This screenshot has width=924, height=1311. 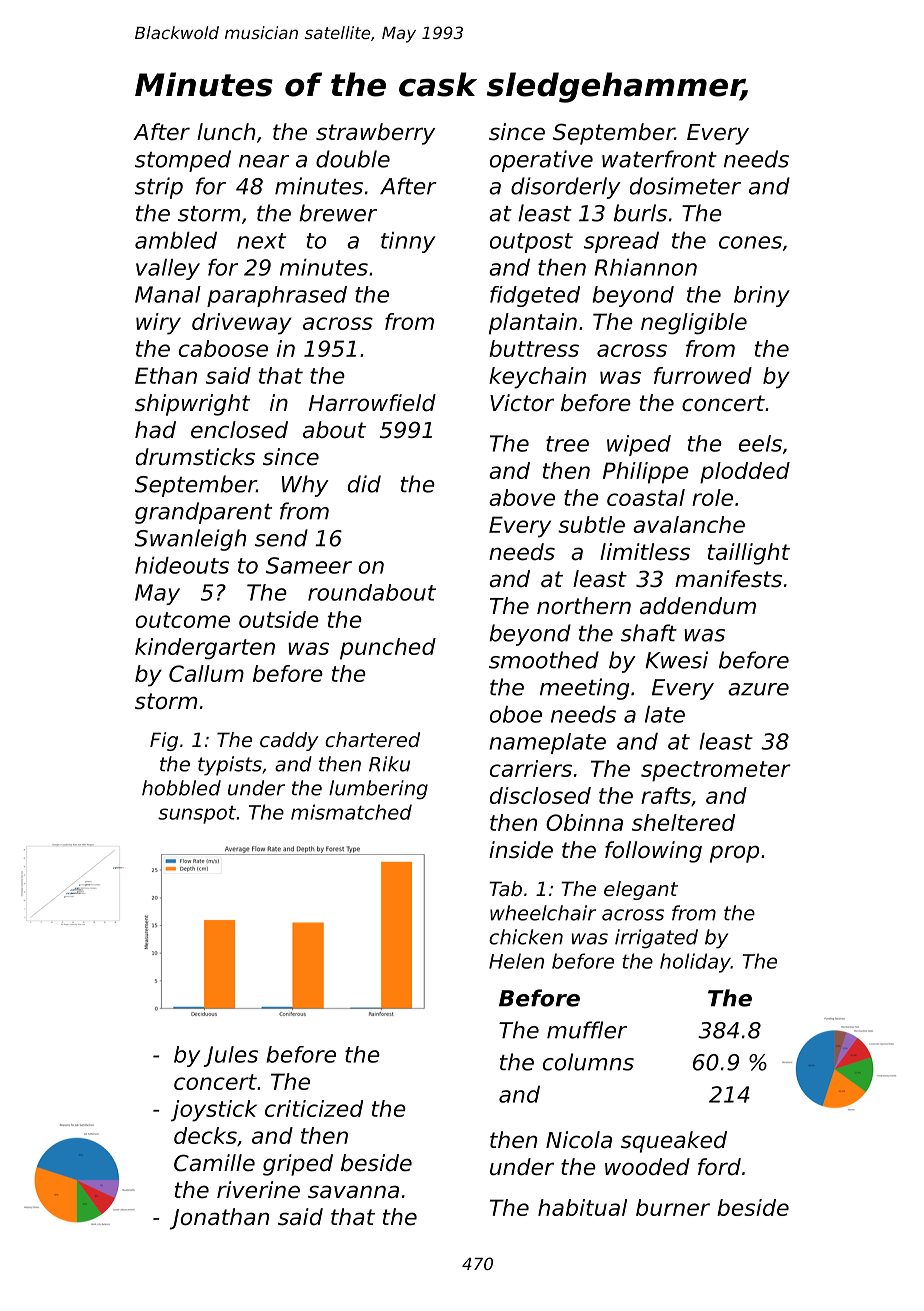 What do you see at coordinates (261, 241) in the screenshot?
I see `next` at bounding box center [261, 241].
